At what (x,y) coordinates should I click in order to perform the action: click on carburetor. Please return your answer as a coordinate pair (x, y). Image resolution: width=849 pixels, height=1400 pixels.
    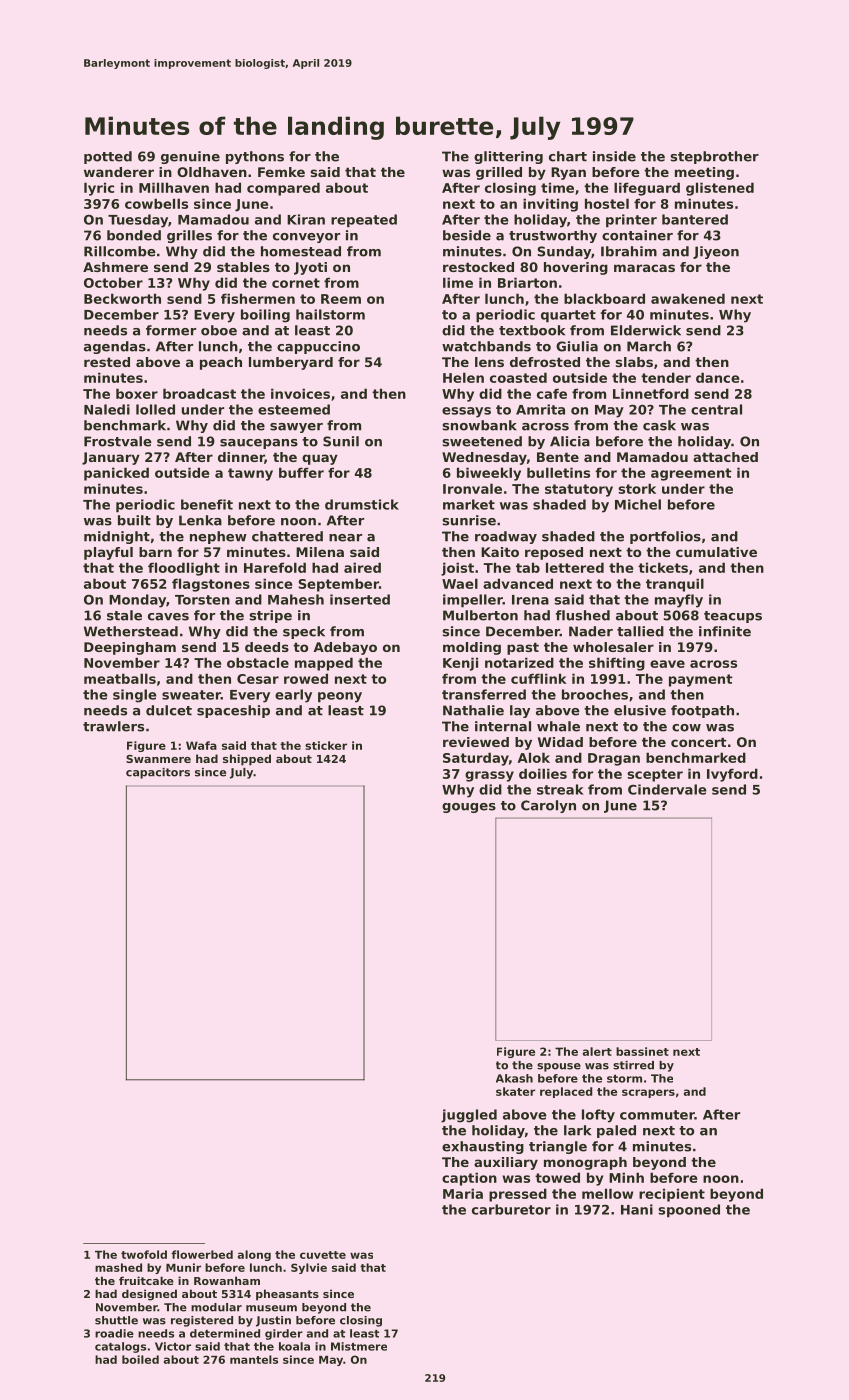
    Looking at the image, I should click on (511, 1209).
